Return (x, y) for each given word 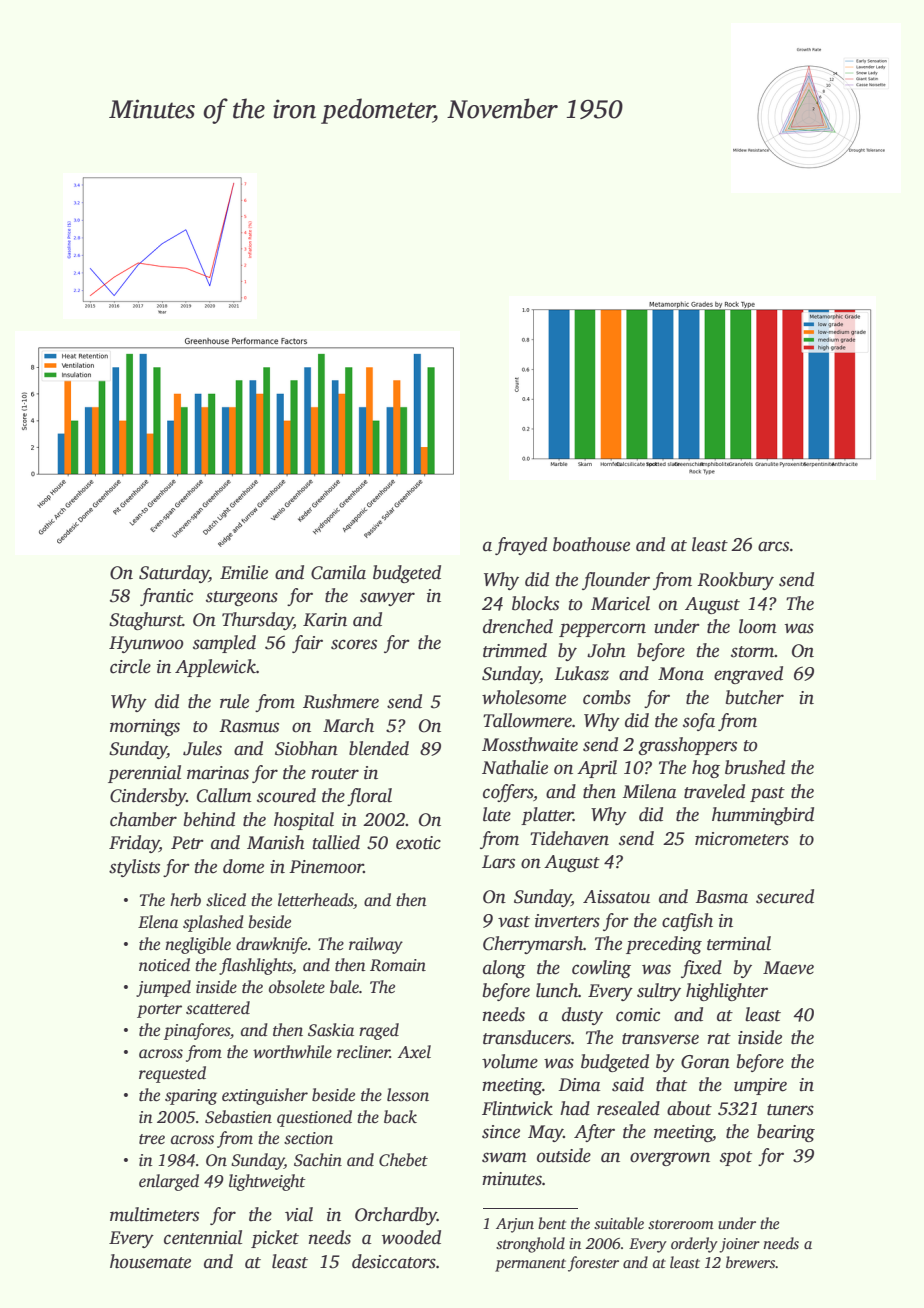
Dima (580, 1085)
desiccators (394, 1261)
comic (638, 1015)
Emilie (244, 572)
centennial (203, 1237)
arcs (773, 546)
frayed (521, 546)
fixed (701, 969)
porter (159, 1011)
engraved (748, 675)
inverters (567, 921)
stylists (134, 868)
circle (130, 666)
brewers (750, 1262)
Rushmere (341, 701)
